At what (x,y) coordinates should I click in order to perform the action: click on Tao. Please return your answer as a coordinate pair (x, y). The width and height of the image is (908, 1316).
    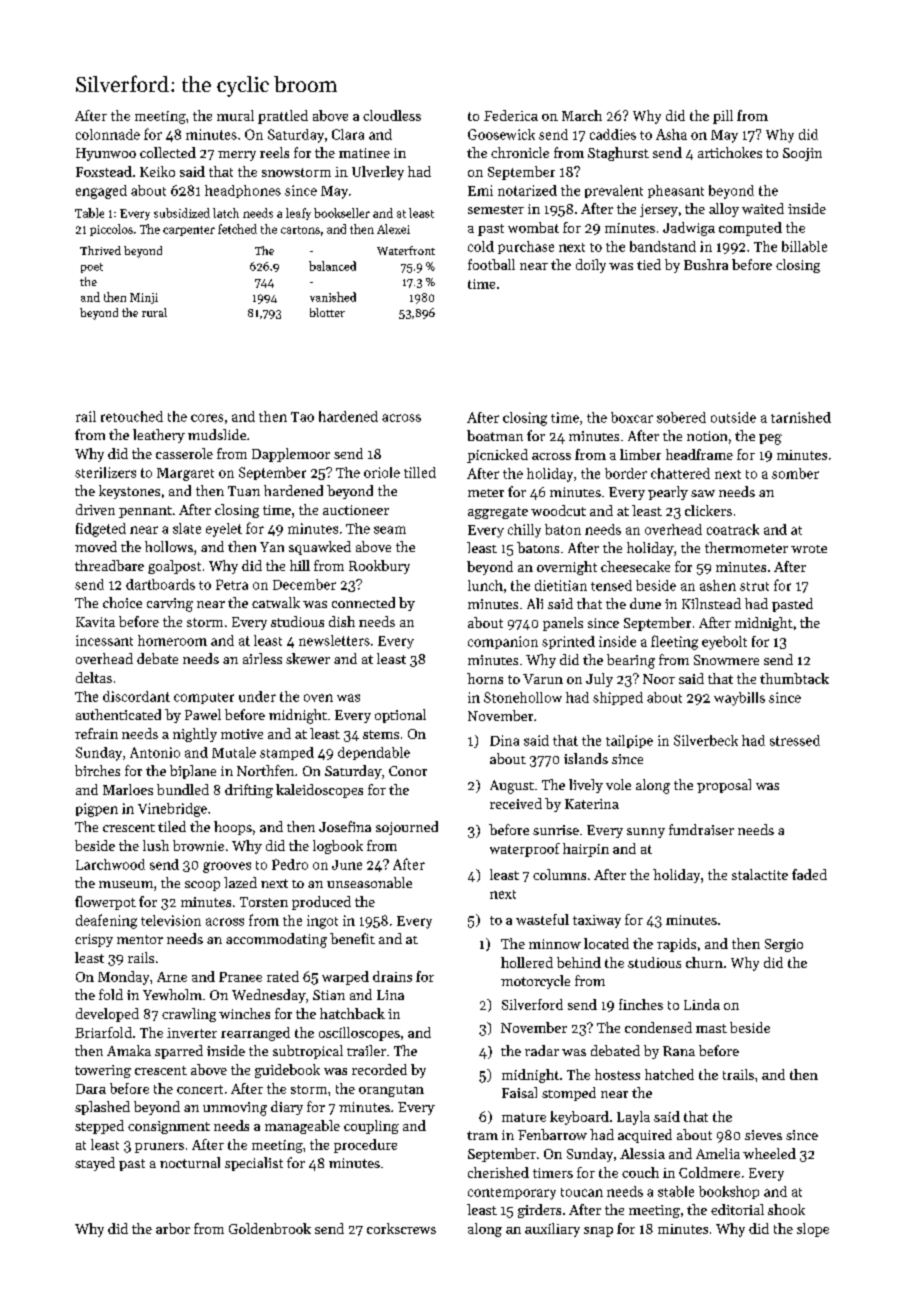
    Looking at the image, I should click on (302, 417).
